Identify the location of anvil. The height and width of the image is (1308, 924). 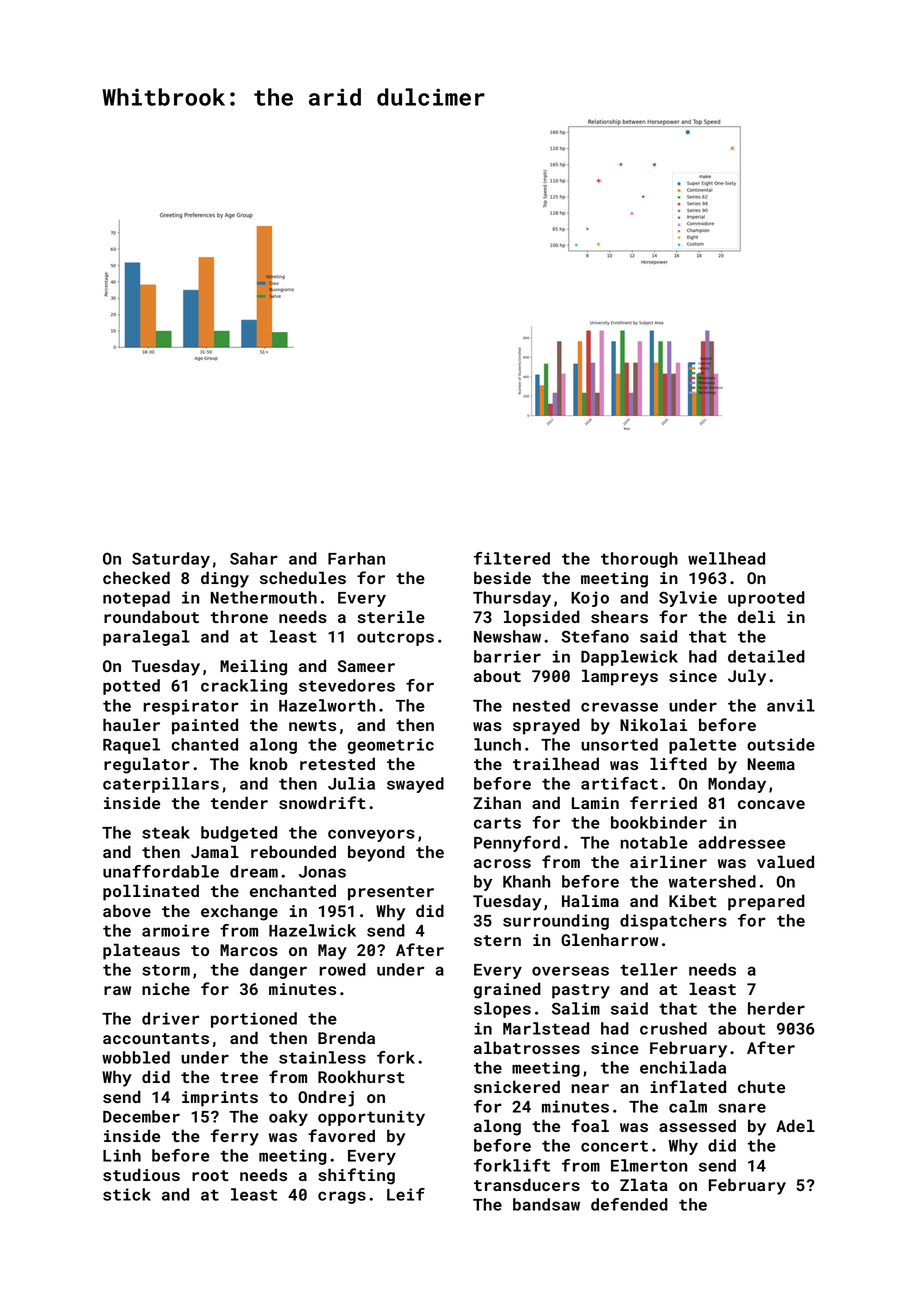
(791, 705).
